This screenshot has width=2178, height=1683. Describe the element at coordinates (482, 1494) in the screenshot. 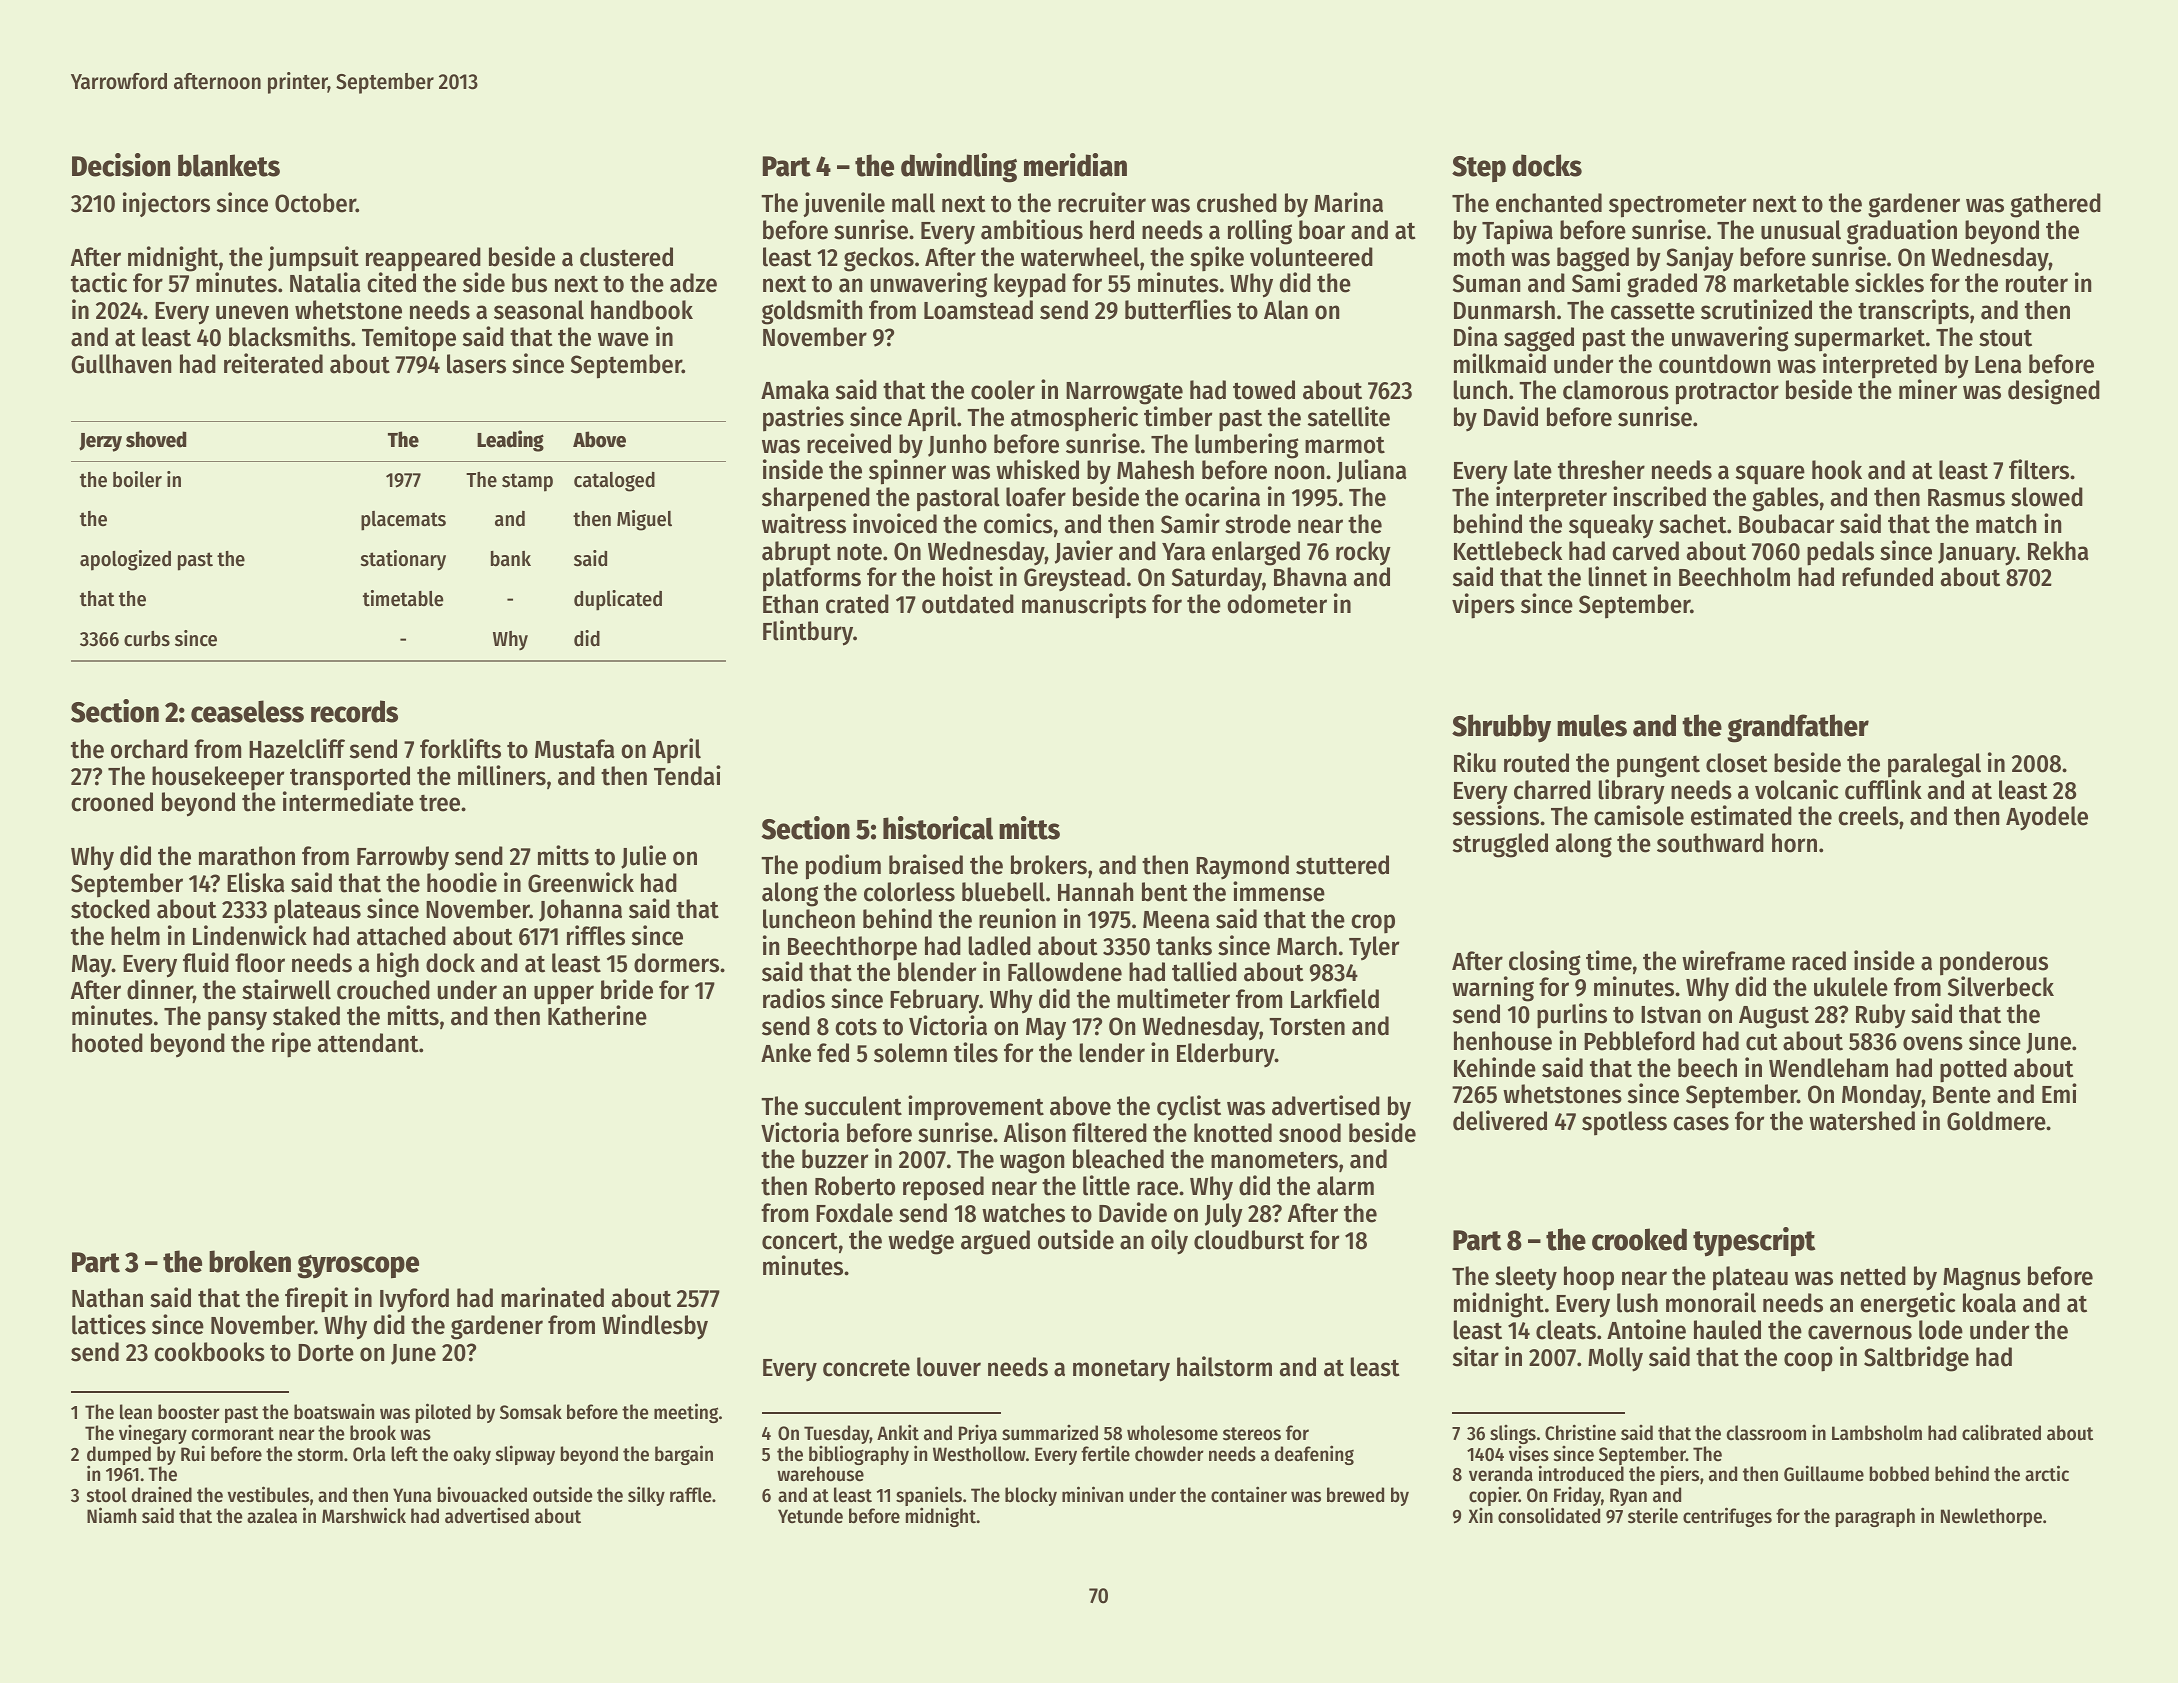

I see `bivouacked` at that location.
